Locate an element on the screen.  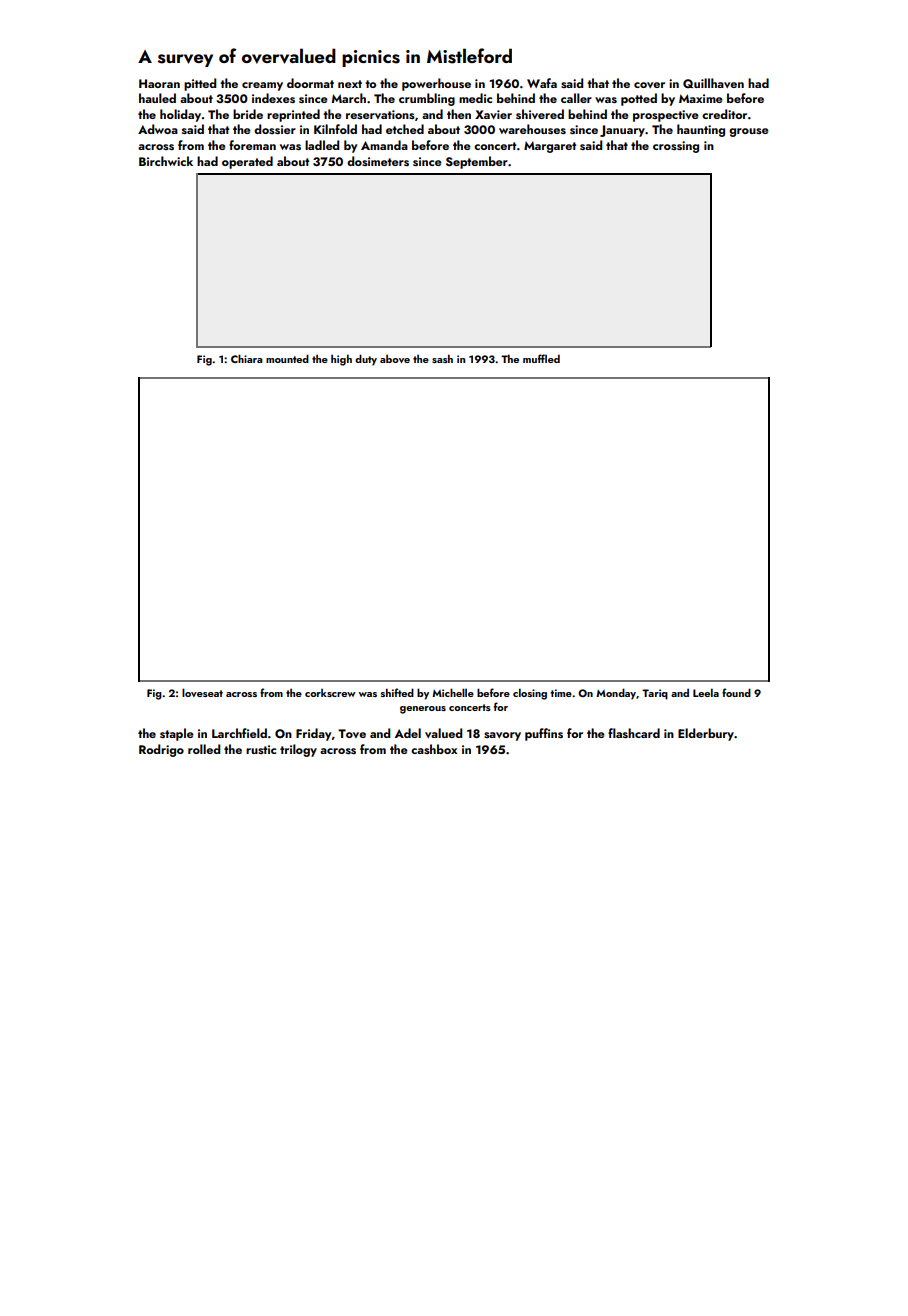
found is located at coordinates (736, 692).
